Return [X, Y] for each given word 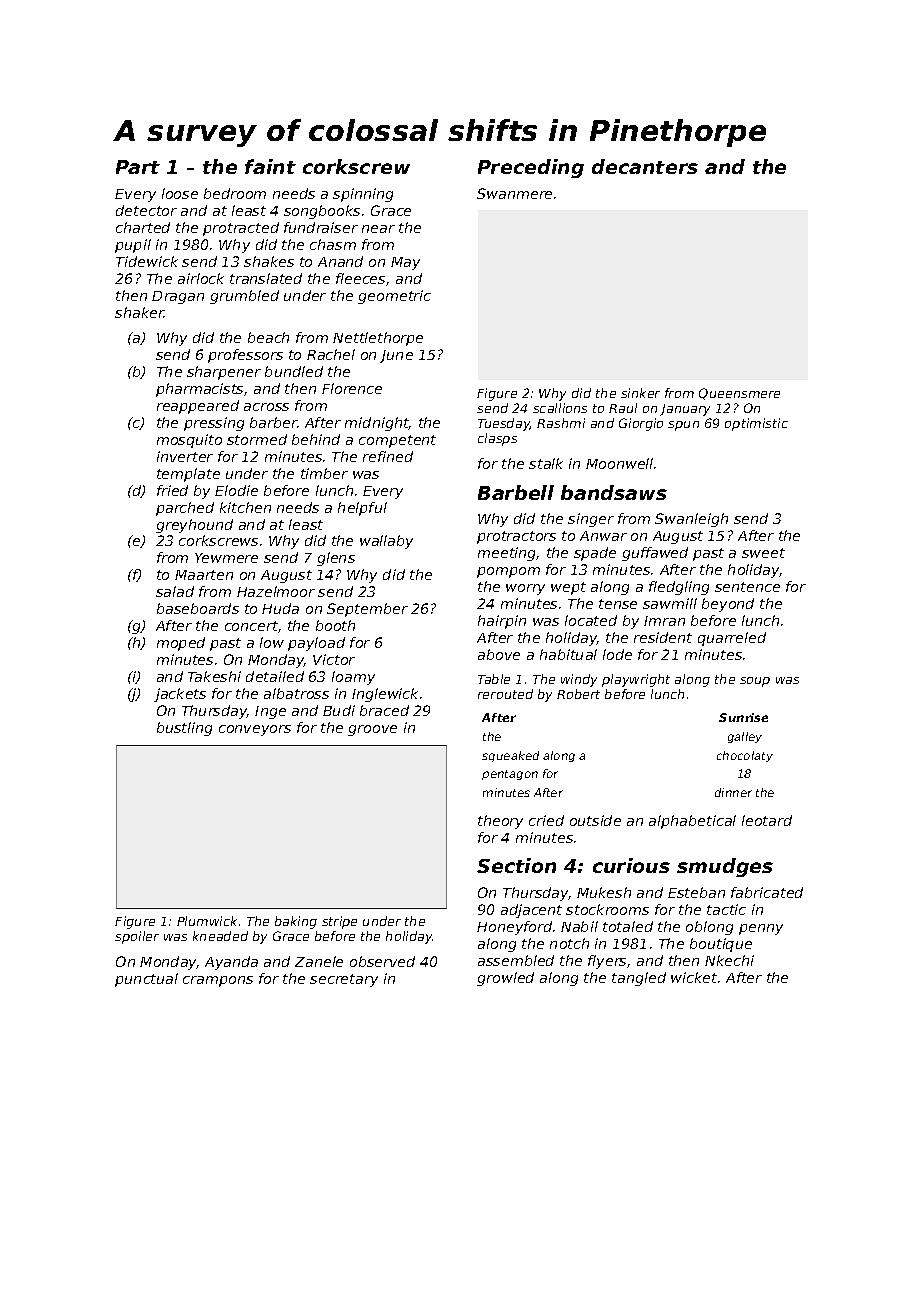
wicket [694, 977]
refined [388, 456]
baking [296, 922]
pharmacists [199, 390]
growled [505, 979]
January [685, 410]
